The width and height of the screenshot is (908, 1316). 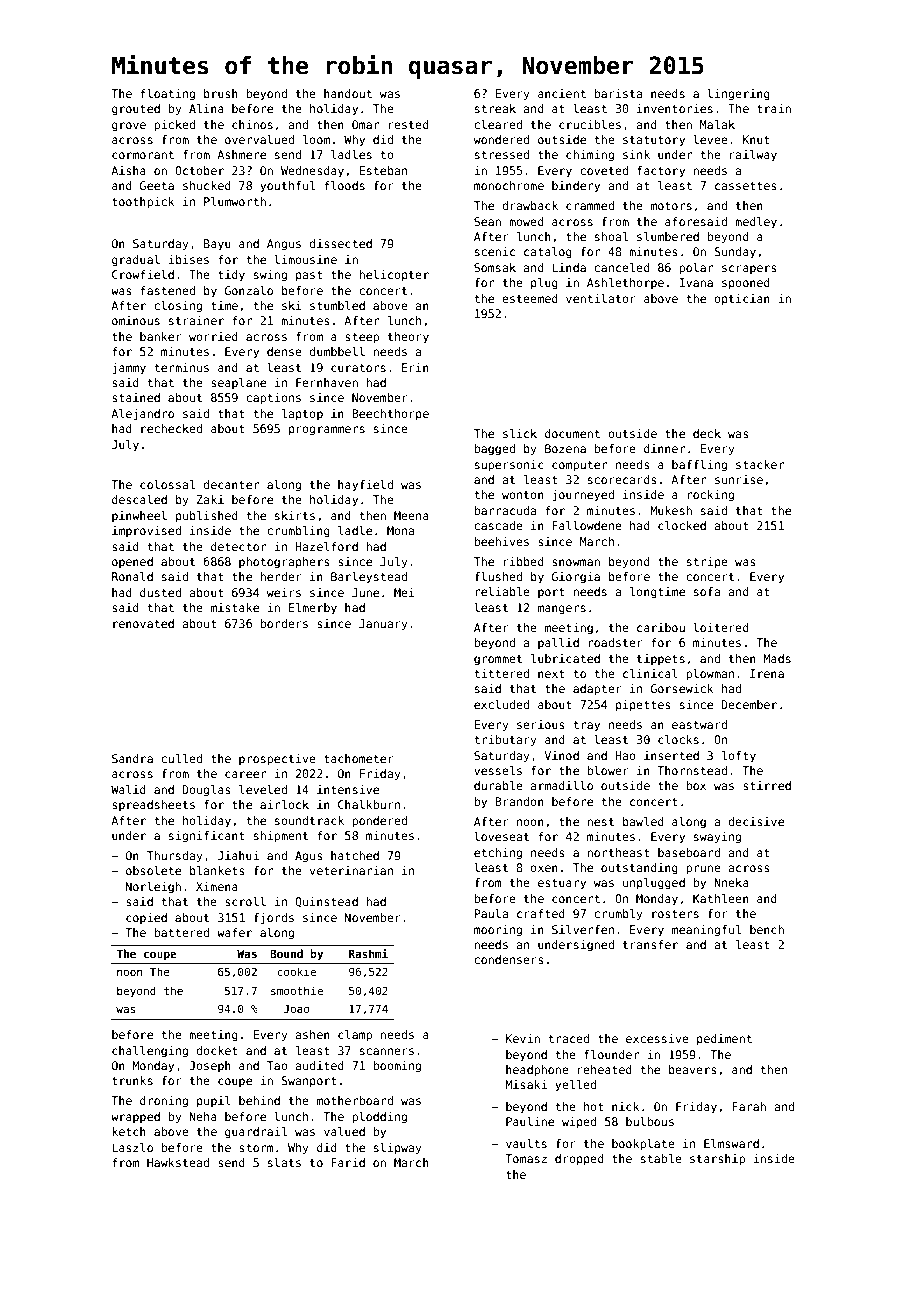 What do you see at coordinates (523, 1038) in the screenshot?
I see `Kevin` at bounding box center [523, 1038].
